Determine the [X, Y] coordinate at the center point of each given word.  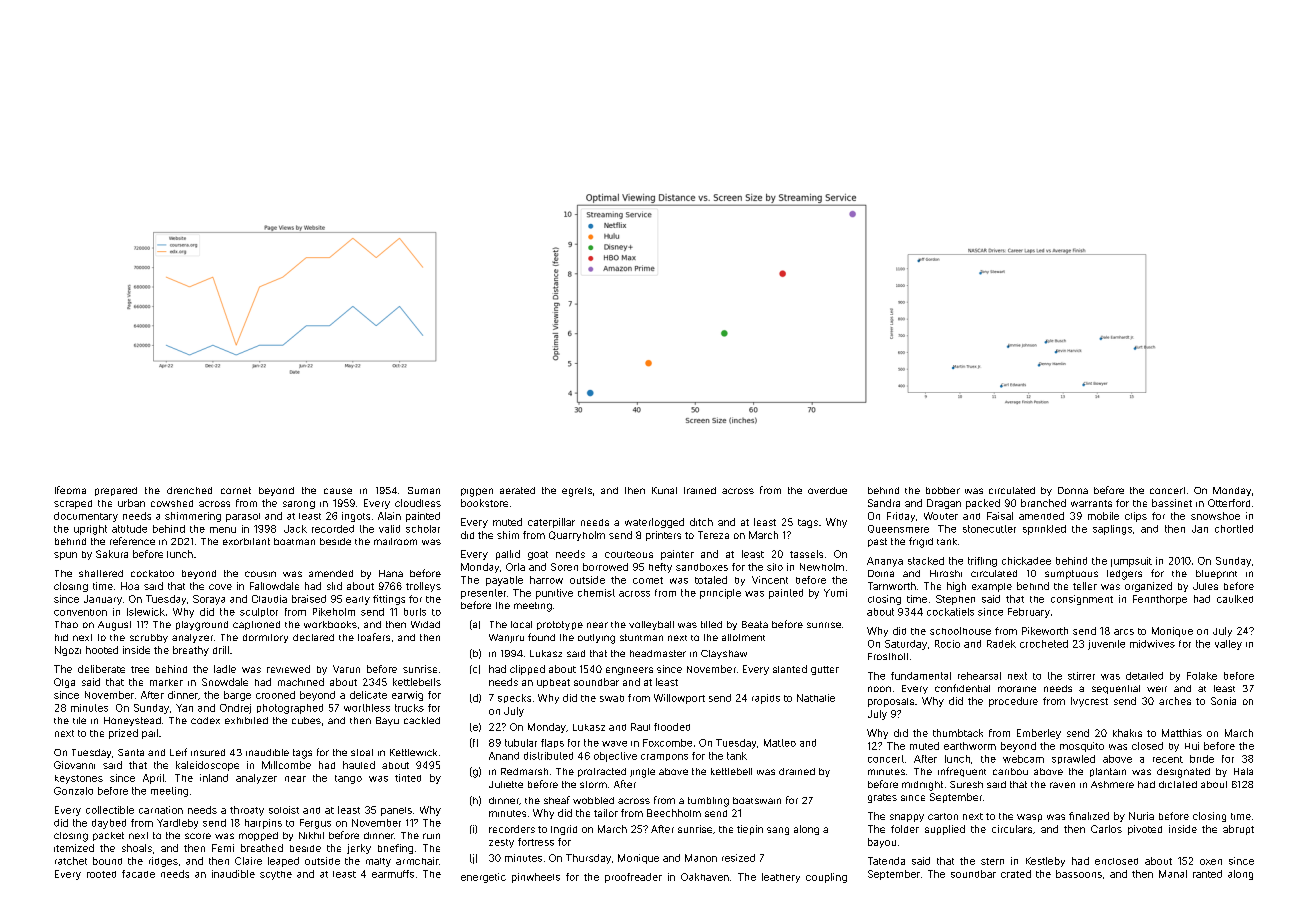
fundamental [921, 676]
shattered [101, 573]
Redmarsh [524, 771]
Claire [248, 861]
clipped [527, 670]
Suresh [966, 784]
